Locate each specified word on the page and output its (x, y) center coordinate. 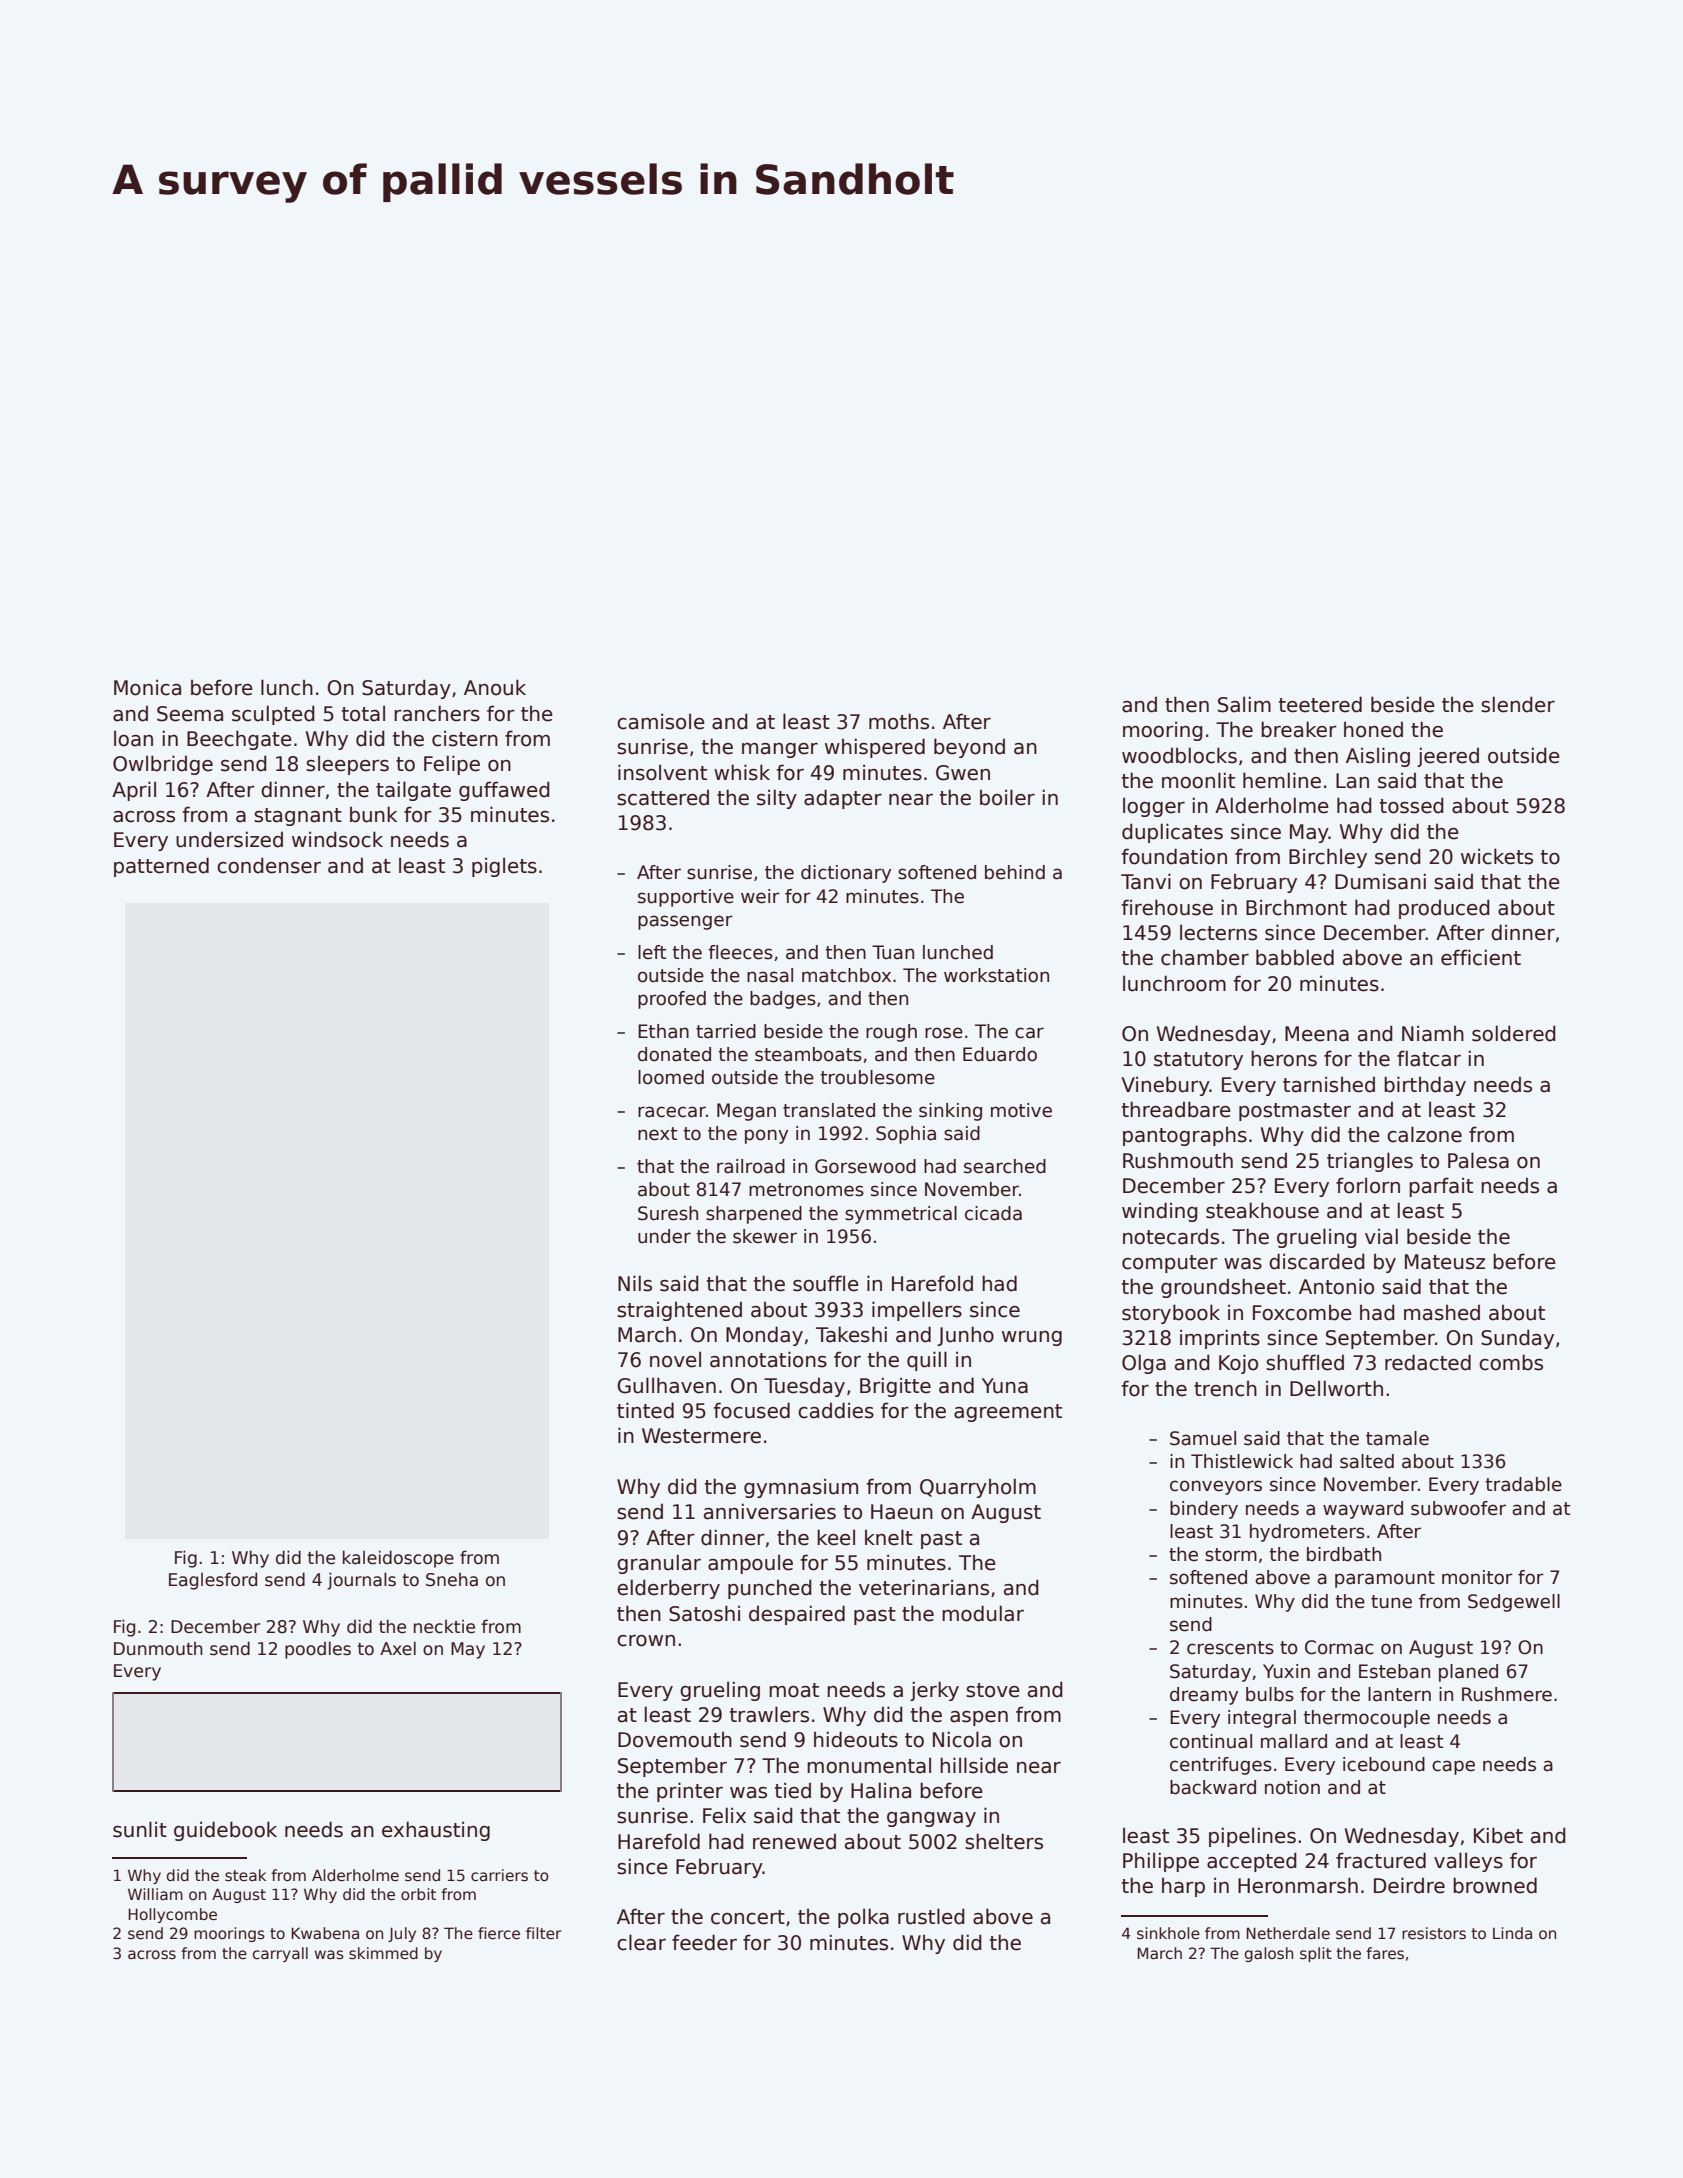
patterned (161, 867)
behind (1015, 872)
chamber (1205, 957)
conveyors (1216, 1487)
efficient (1481, 957)
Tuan (893, 952)
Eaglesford (213, 1581)
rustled (931, 1916)
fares (1385, 1953)
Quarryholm (978, 1488)
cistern (465, 738)
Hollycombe (172, 1915)
